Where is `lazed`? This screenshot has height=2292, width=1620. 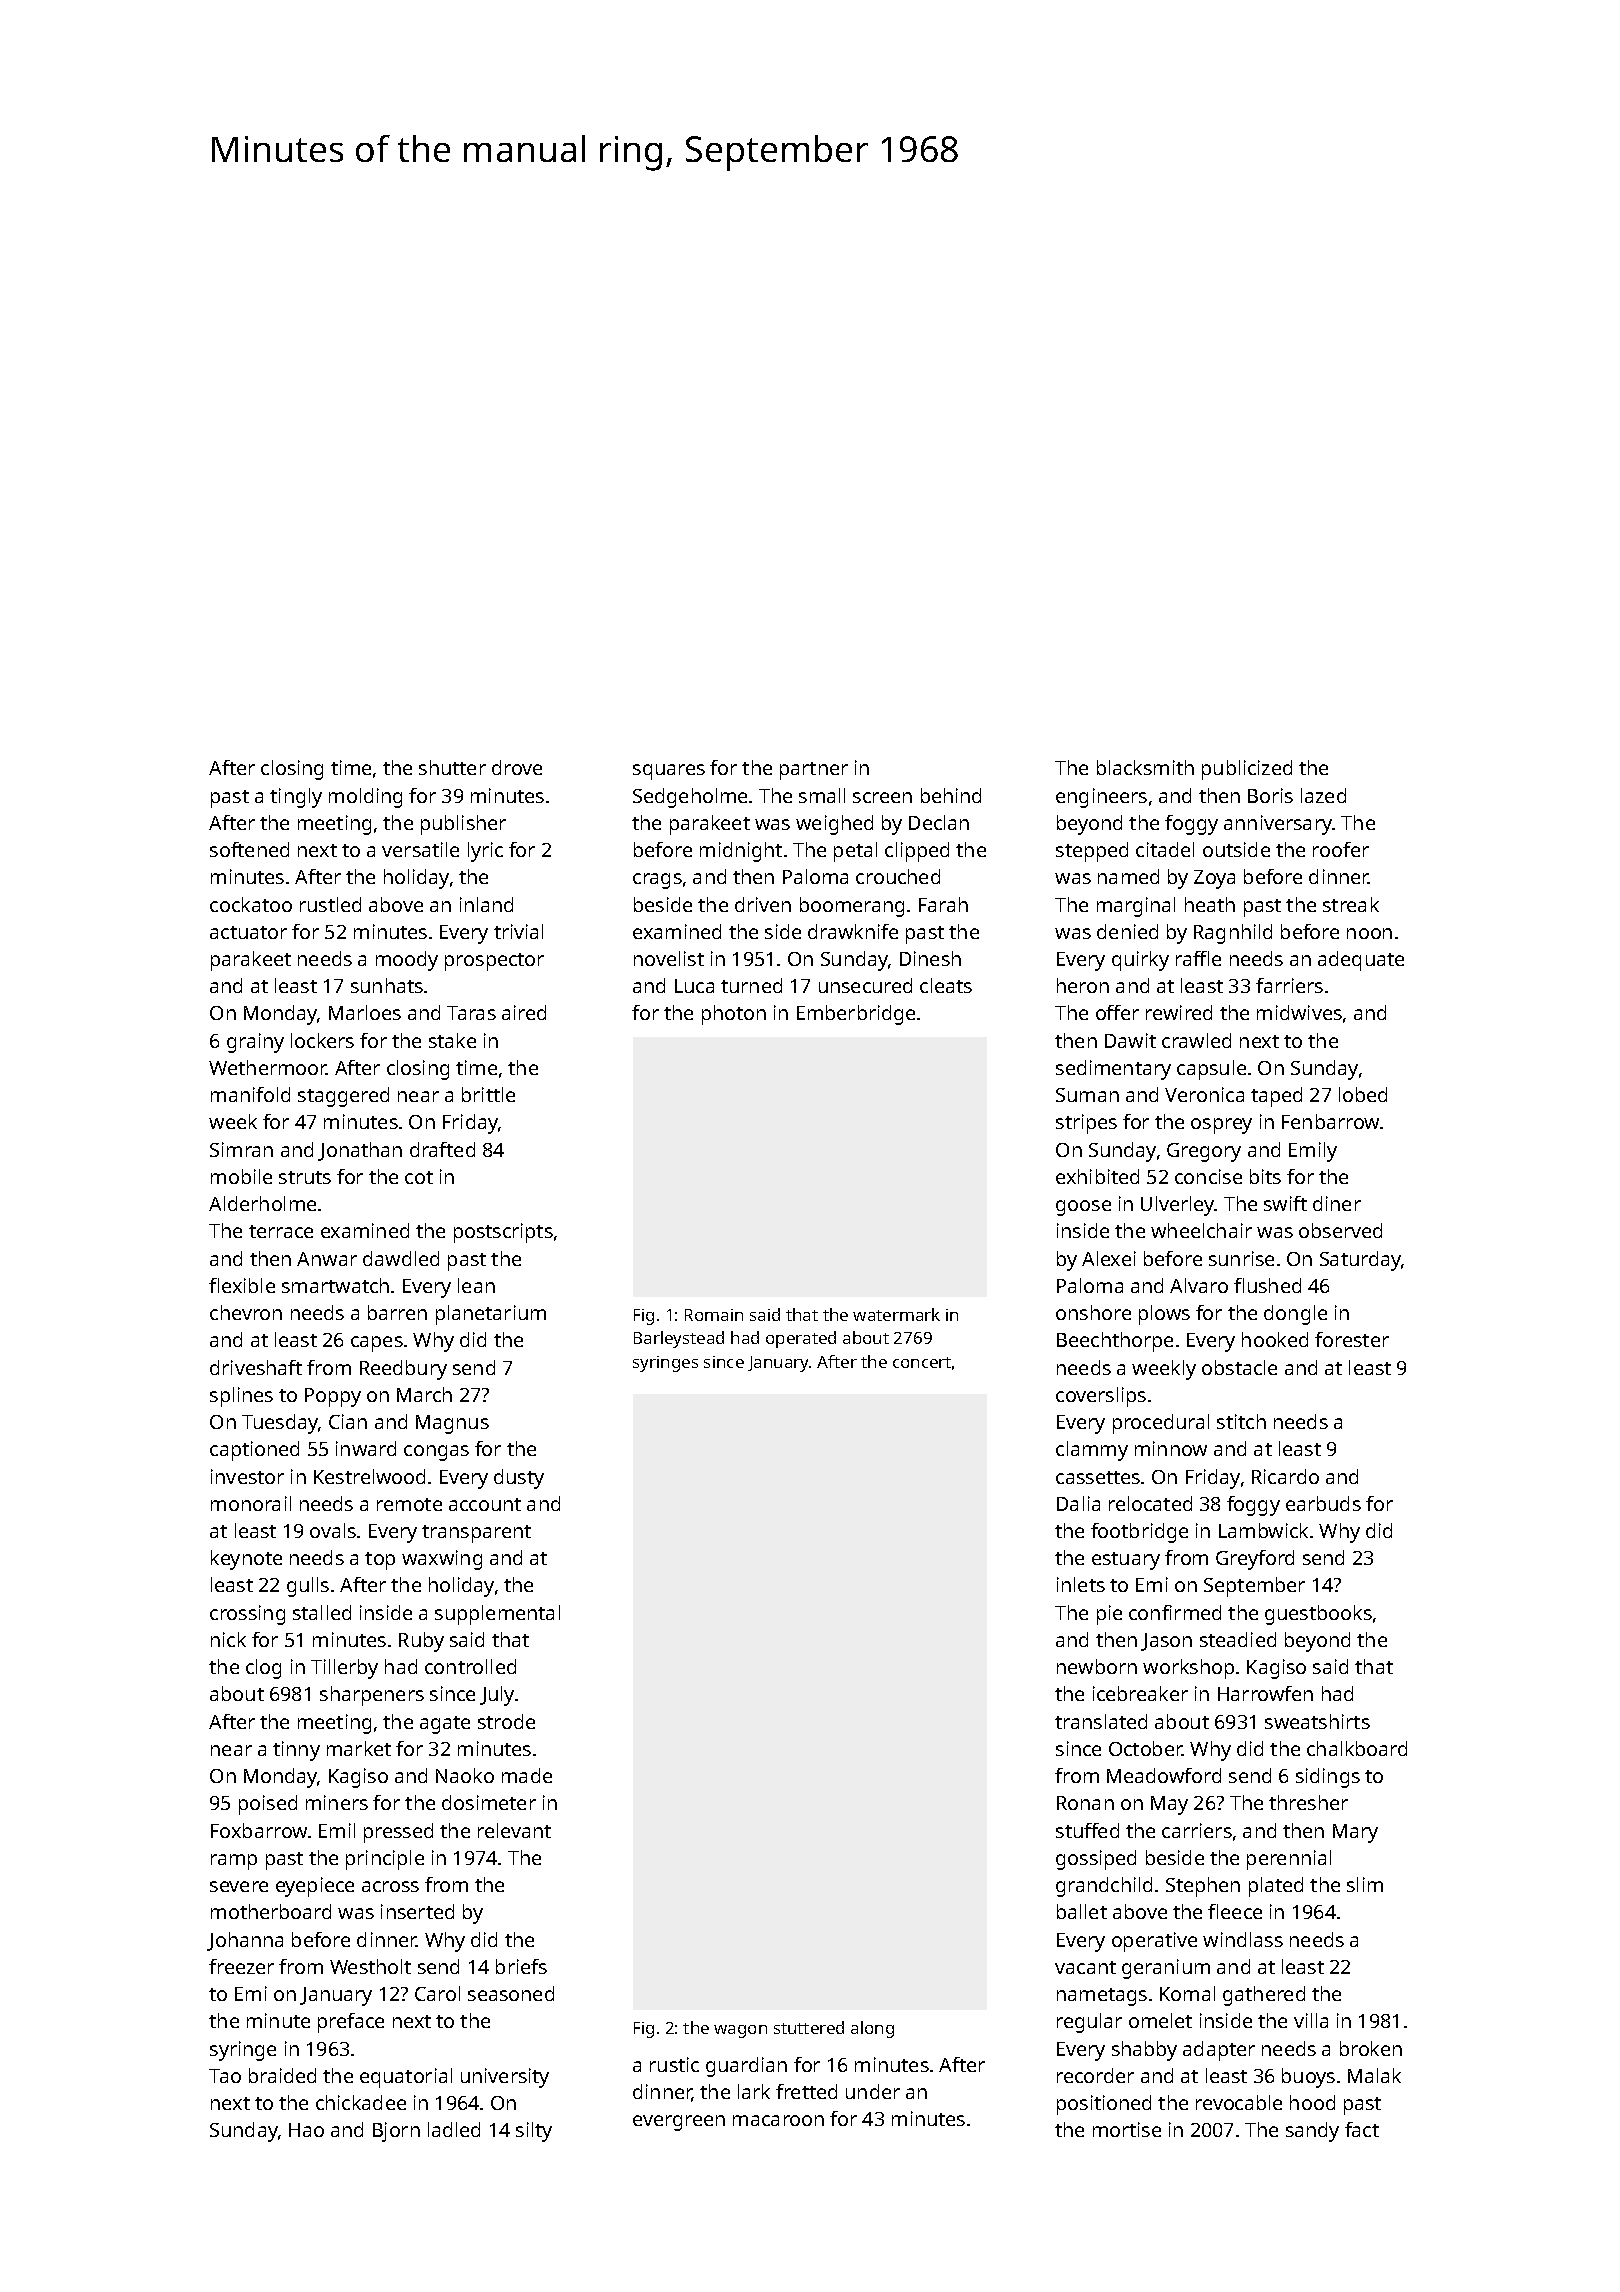 lazed is located at coordinates (1323, 795).
